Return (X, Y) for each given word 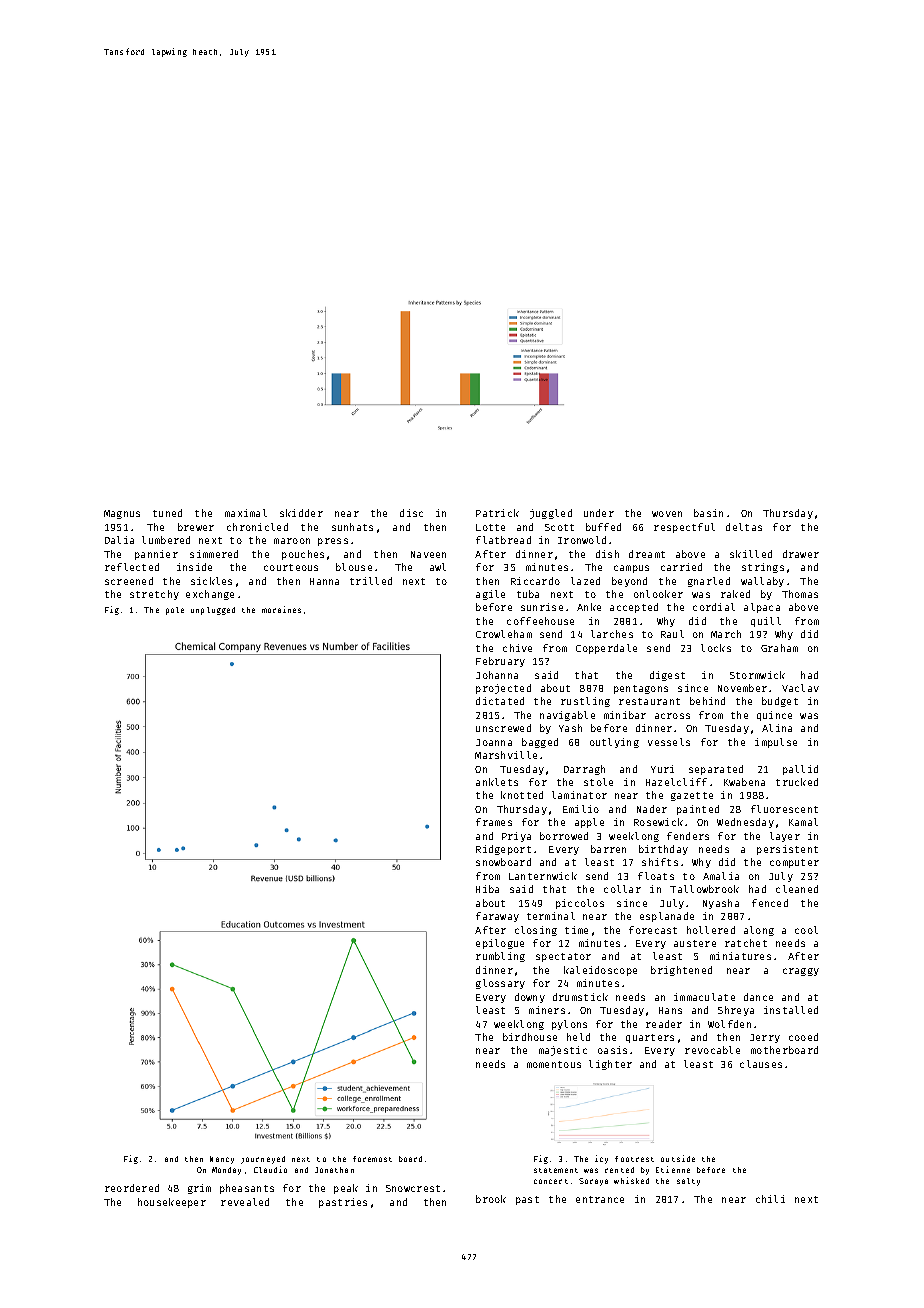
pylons (569, 1025)
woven (667, 514)
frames (494, 822)
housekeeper (172, 1203)
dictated (500, 701)
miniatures (740, 956)
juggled (551, 514)
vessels (669, 742)
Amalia (721, 876)
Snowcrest (413, 1188)
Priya (516, 837)
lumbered (166, 540)
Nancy (222, 1160)
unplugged (213, 611)
